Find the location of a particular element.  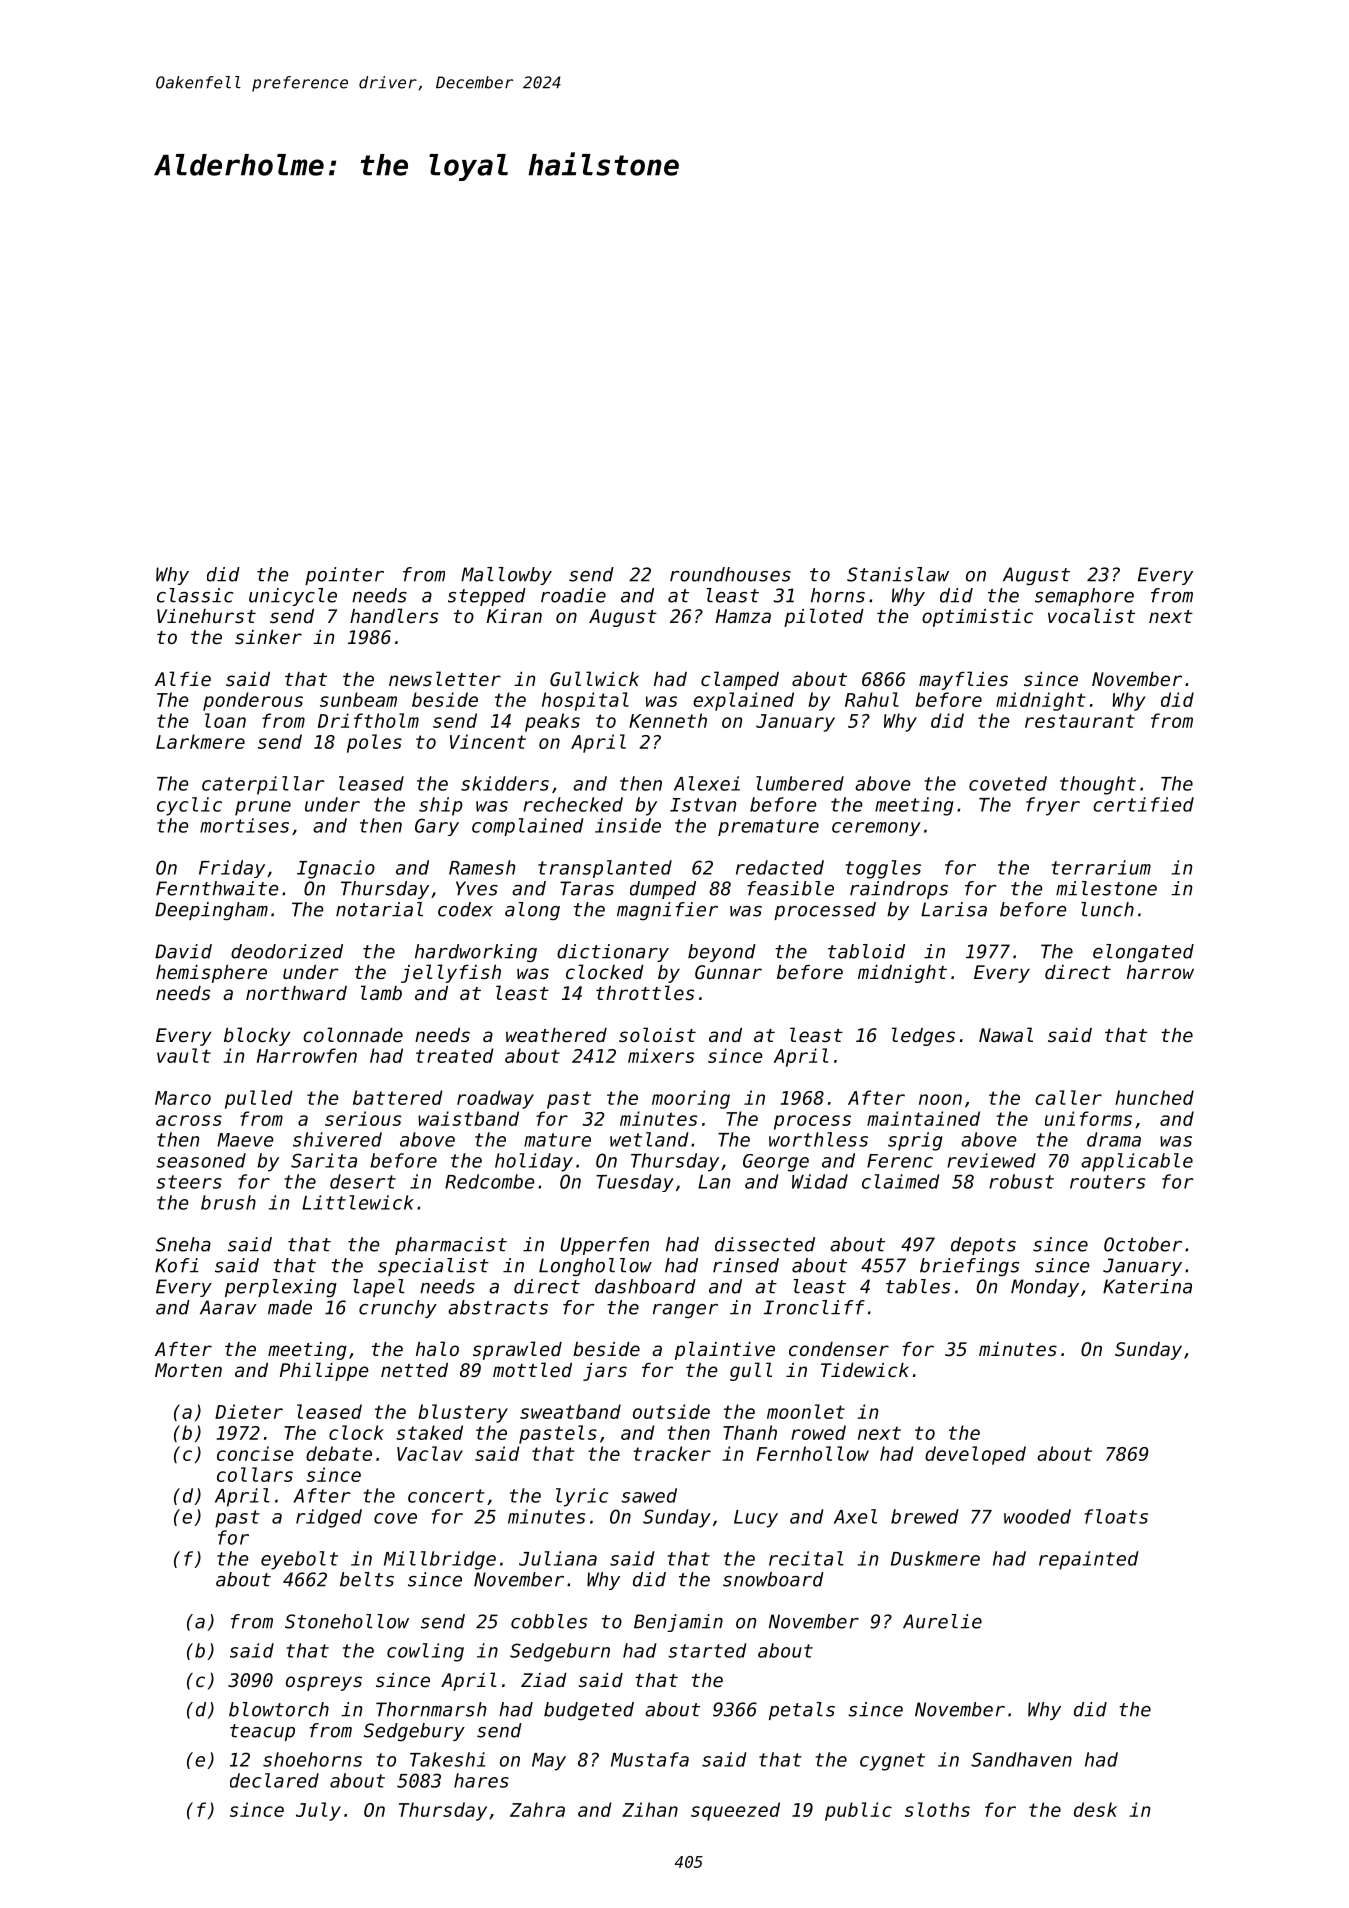

ponderous is located at coordinates (253, 701).
